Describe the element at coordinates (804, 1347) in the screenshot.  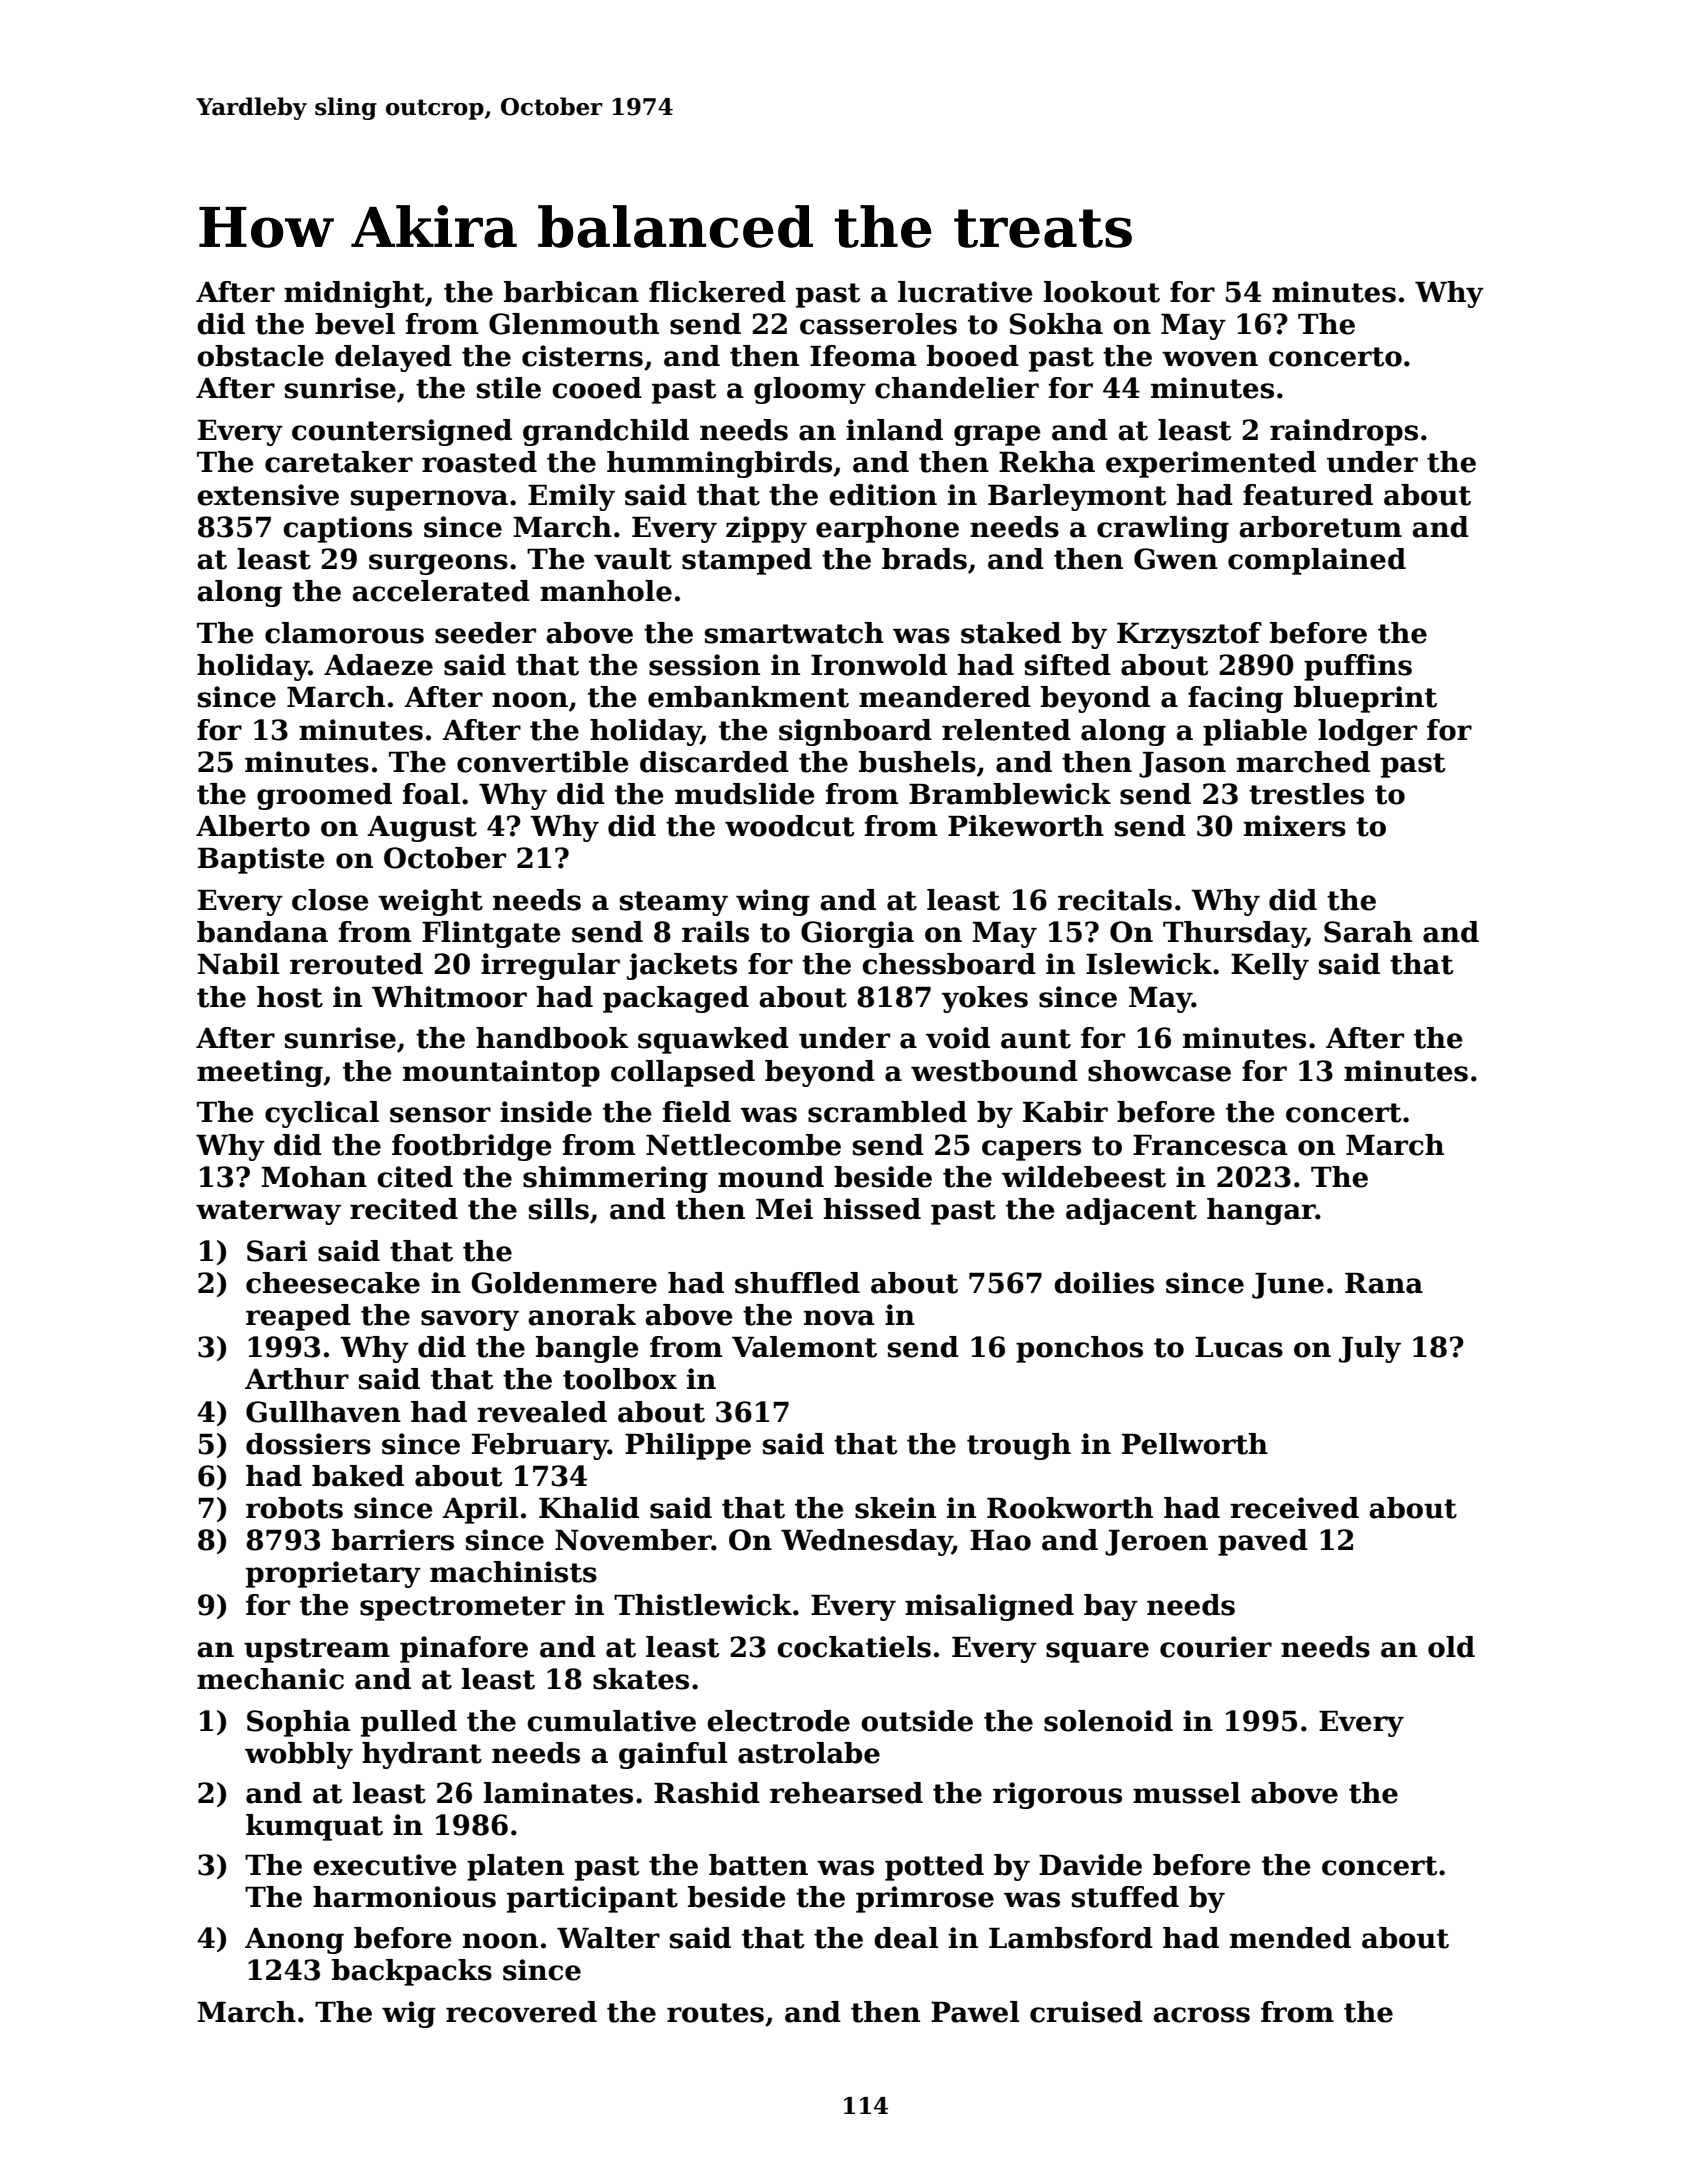
I see `Valemont` at that location.
